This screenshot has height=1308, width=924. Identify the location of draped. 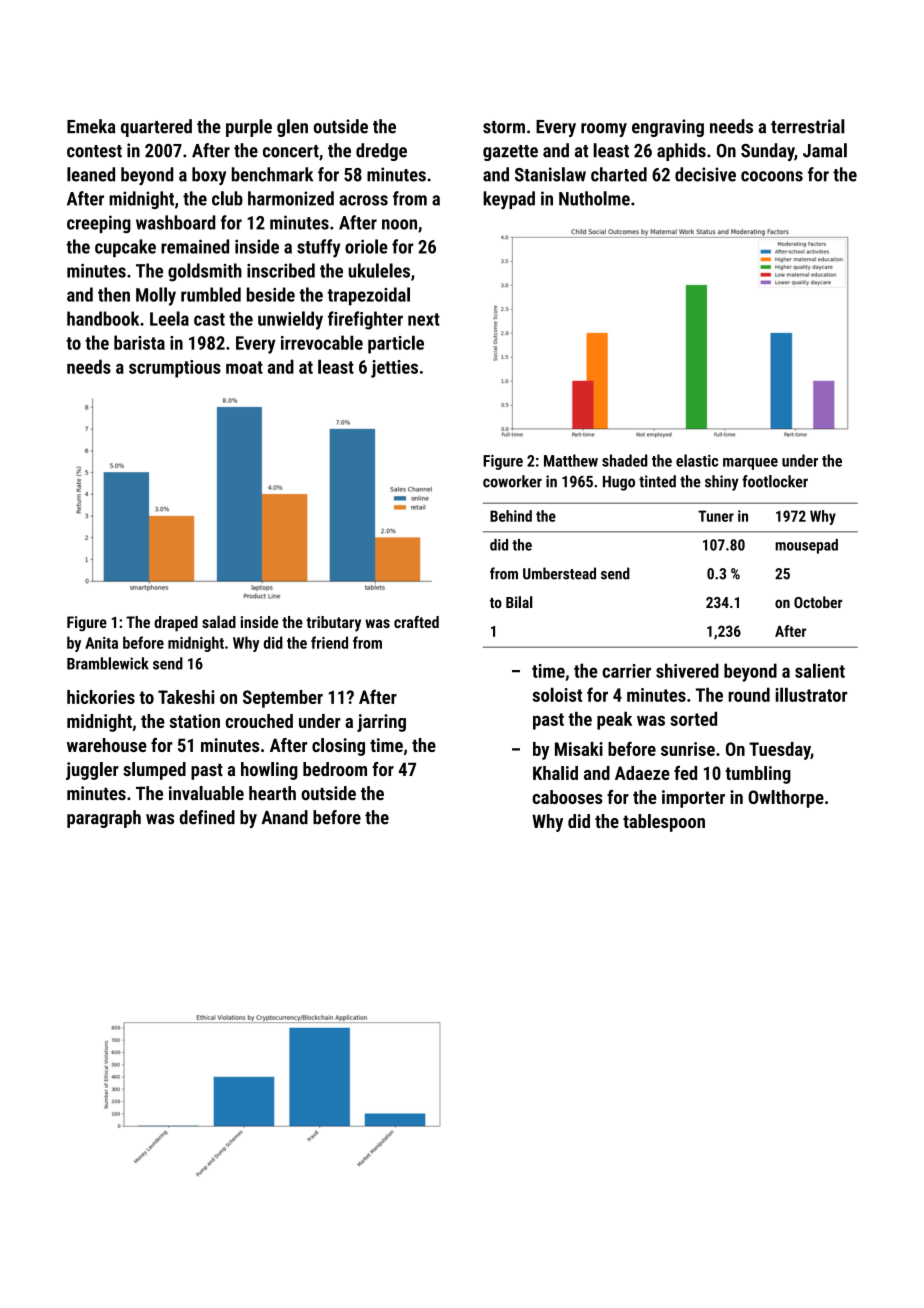
(176, 623).
